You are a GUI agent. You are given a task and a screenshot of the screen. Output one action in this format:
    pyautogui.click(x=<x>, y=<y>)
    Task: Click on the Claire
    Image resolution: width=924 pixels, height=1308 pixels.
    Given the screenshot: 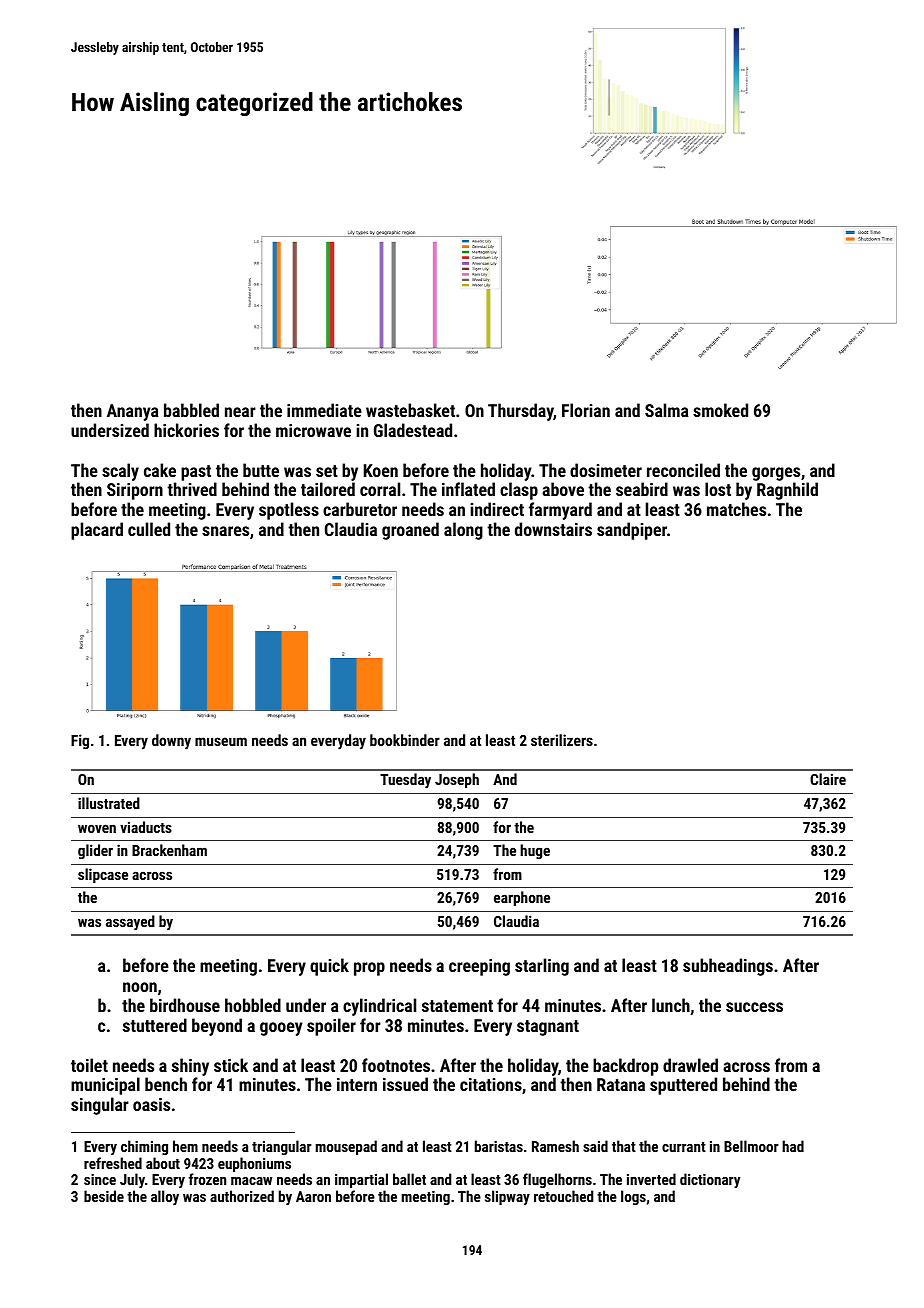 What is the action you would take?
    pyautogui.click(x=828, y=779)
